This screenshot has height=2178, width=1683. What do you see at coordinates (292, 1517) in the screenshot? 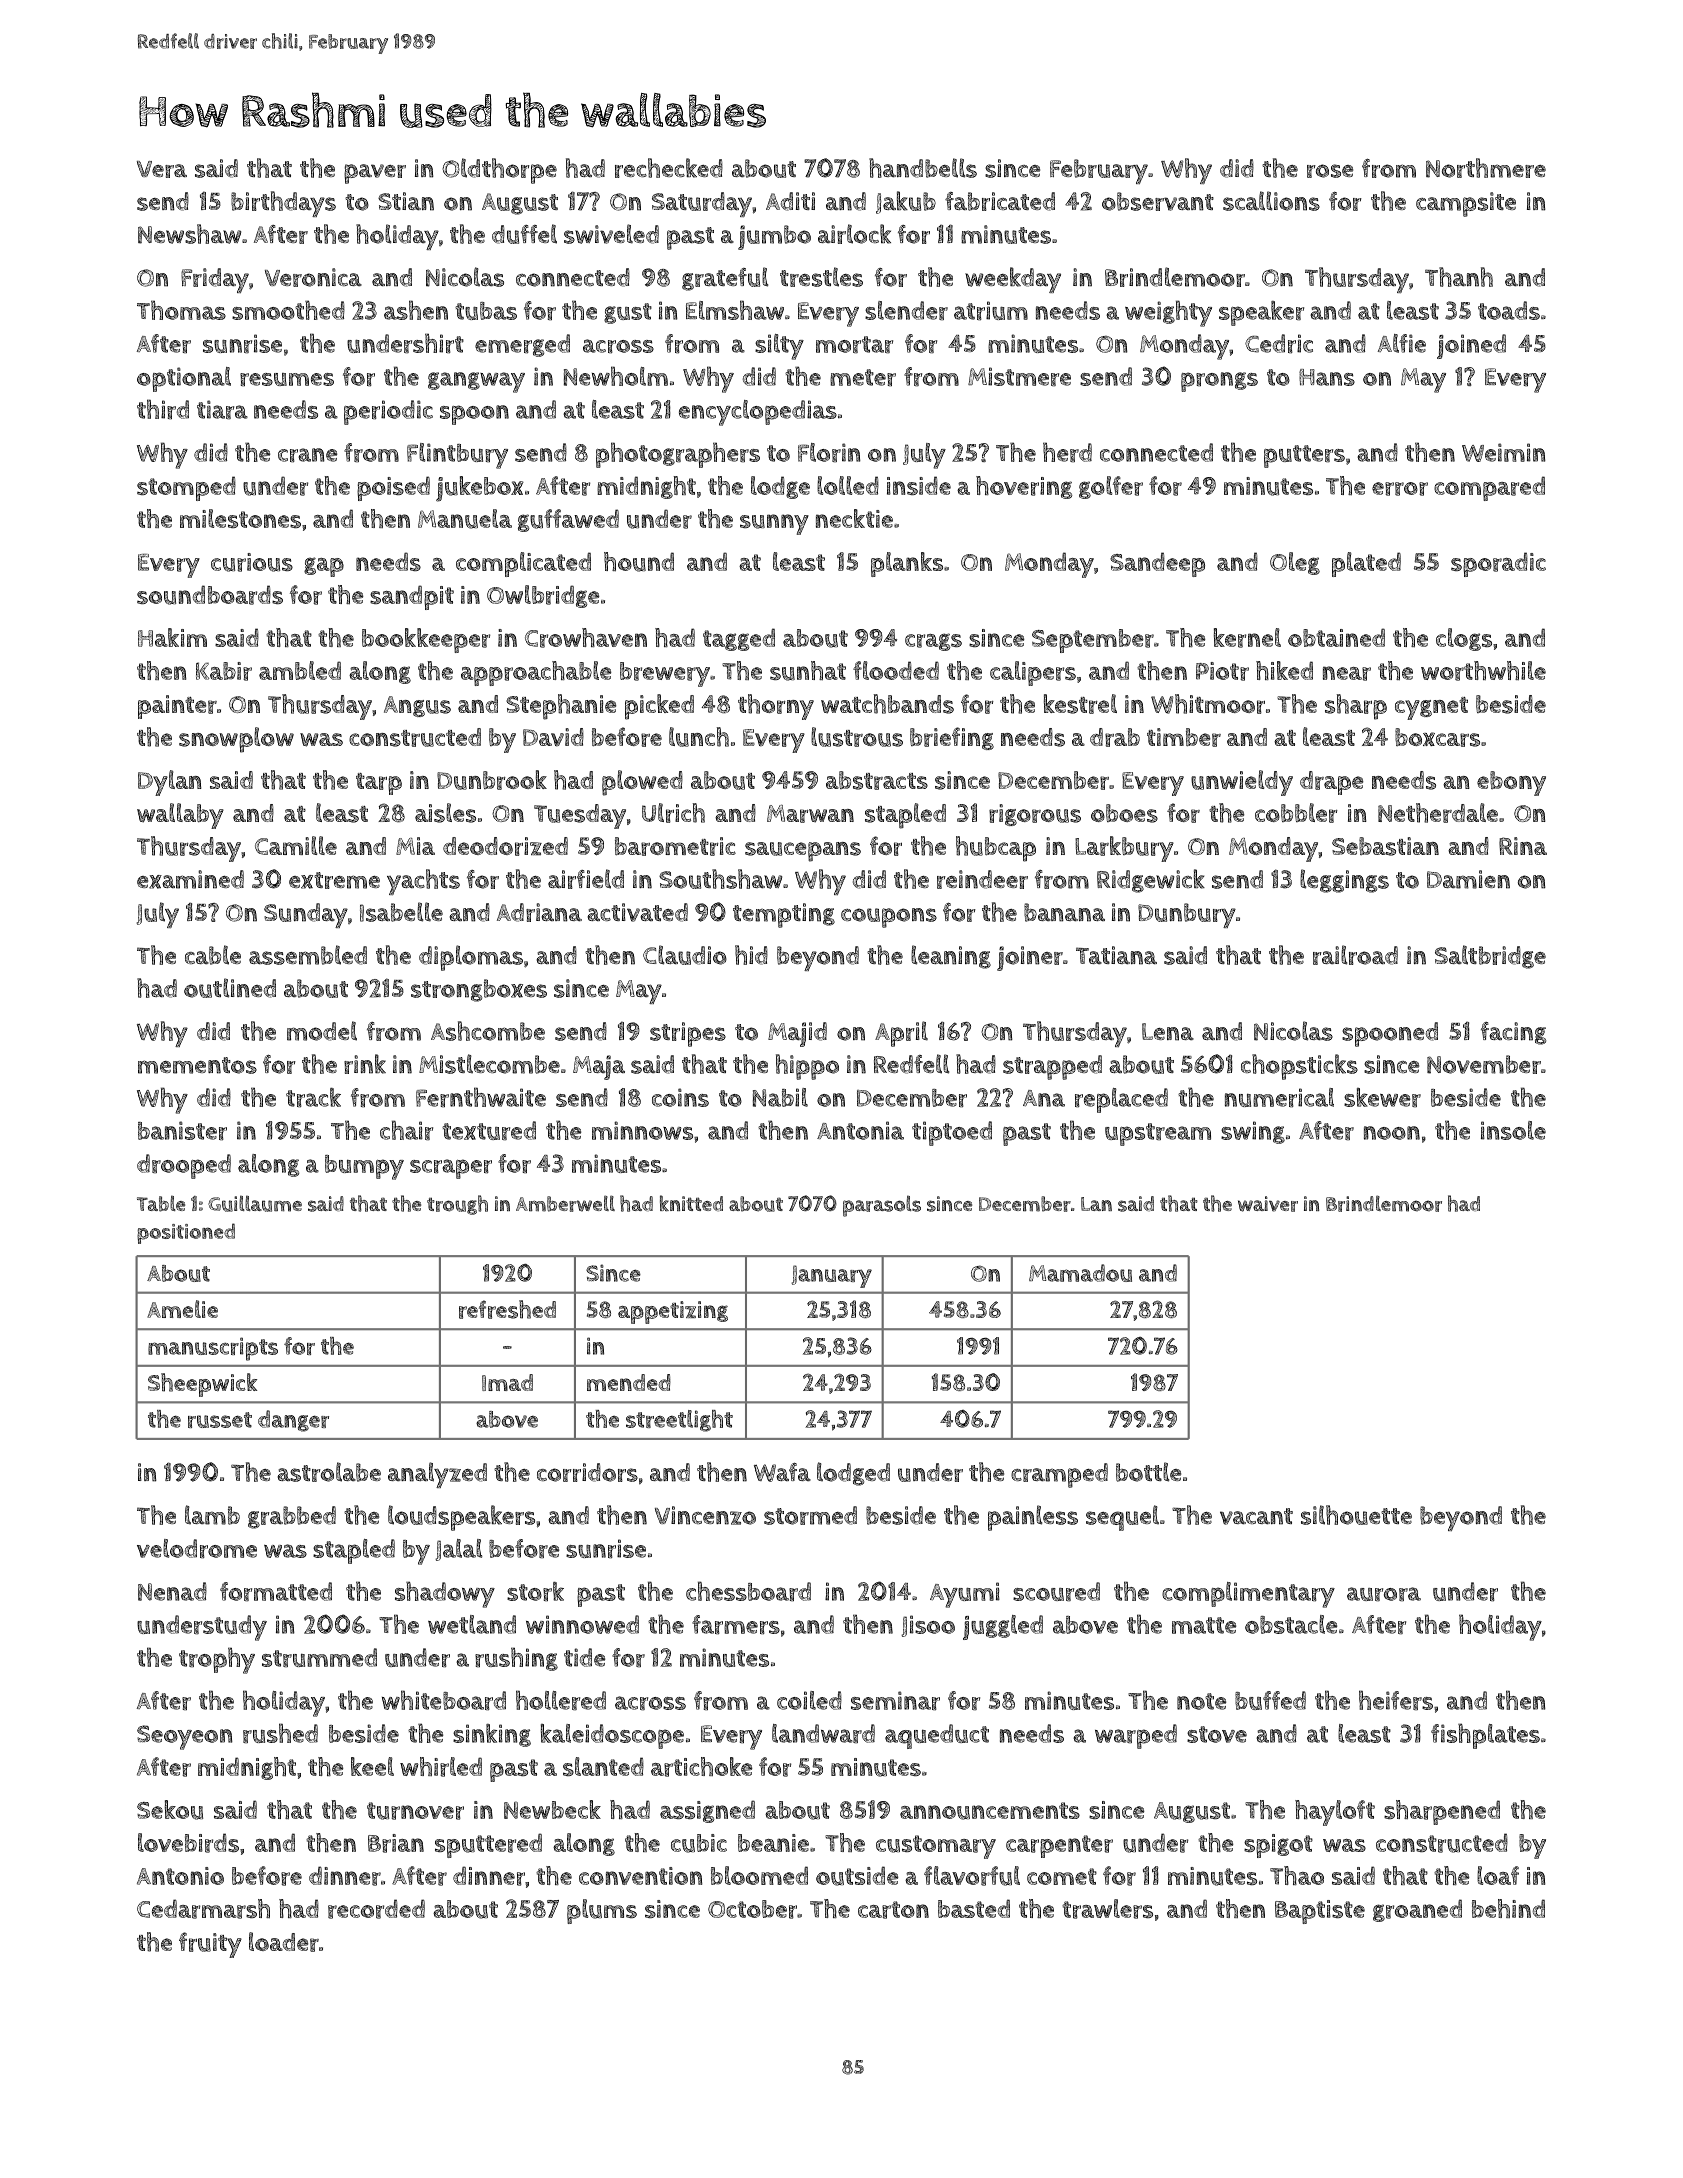
I see `grabbed` at bounding box center [292, 1517].
